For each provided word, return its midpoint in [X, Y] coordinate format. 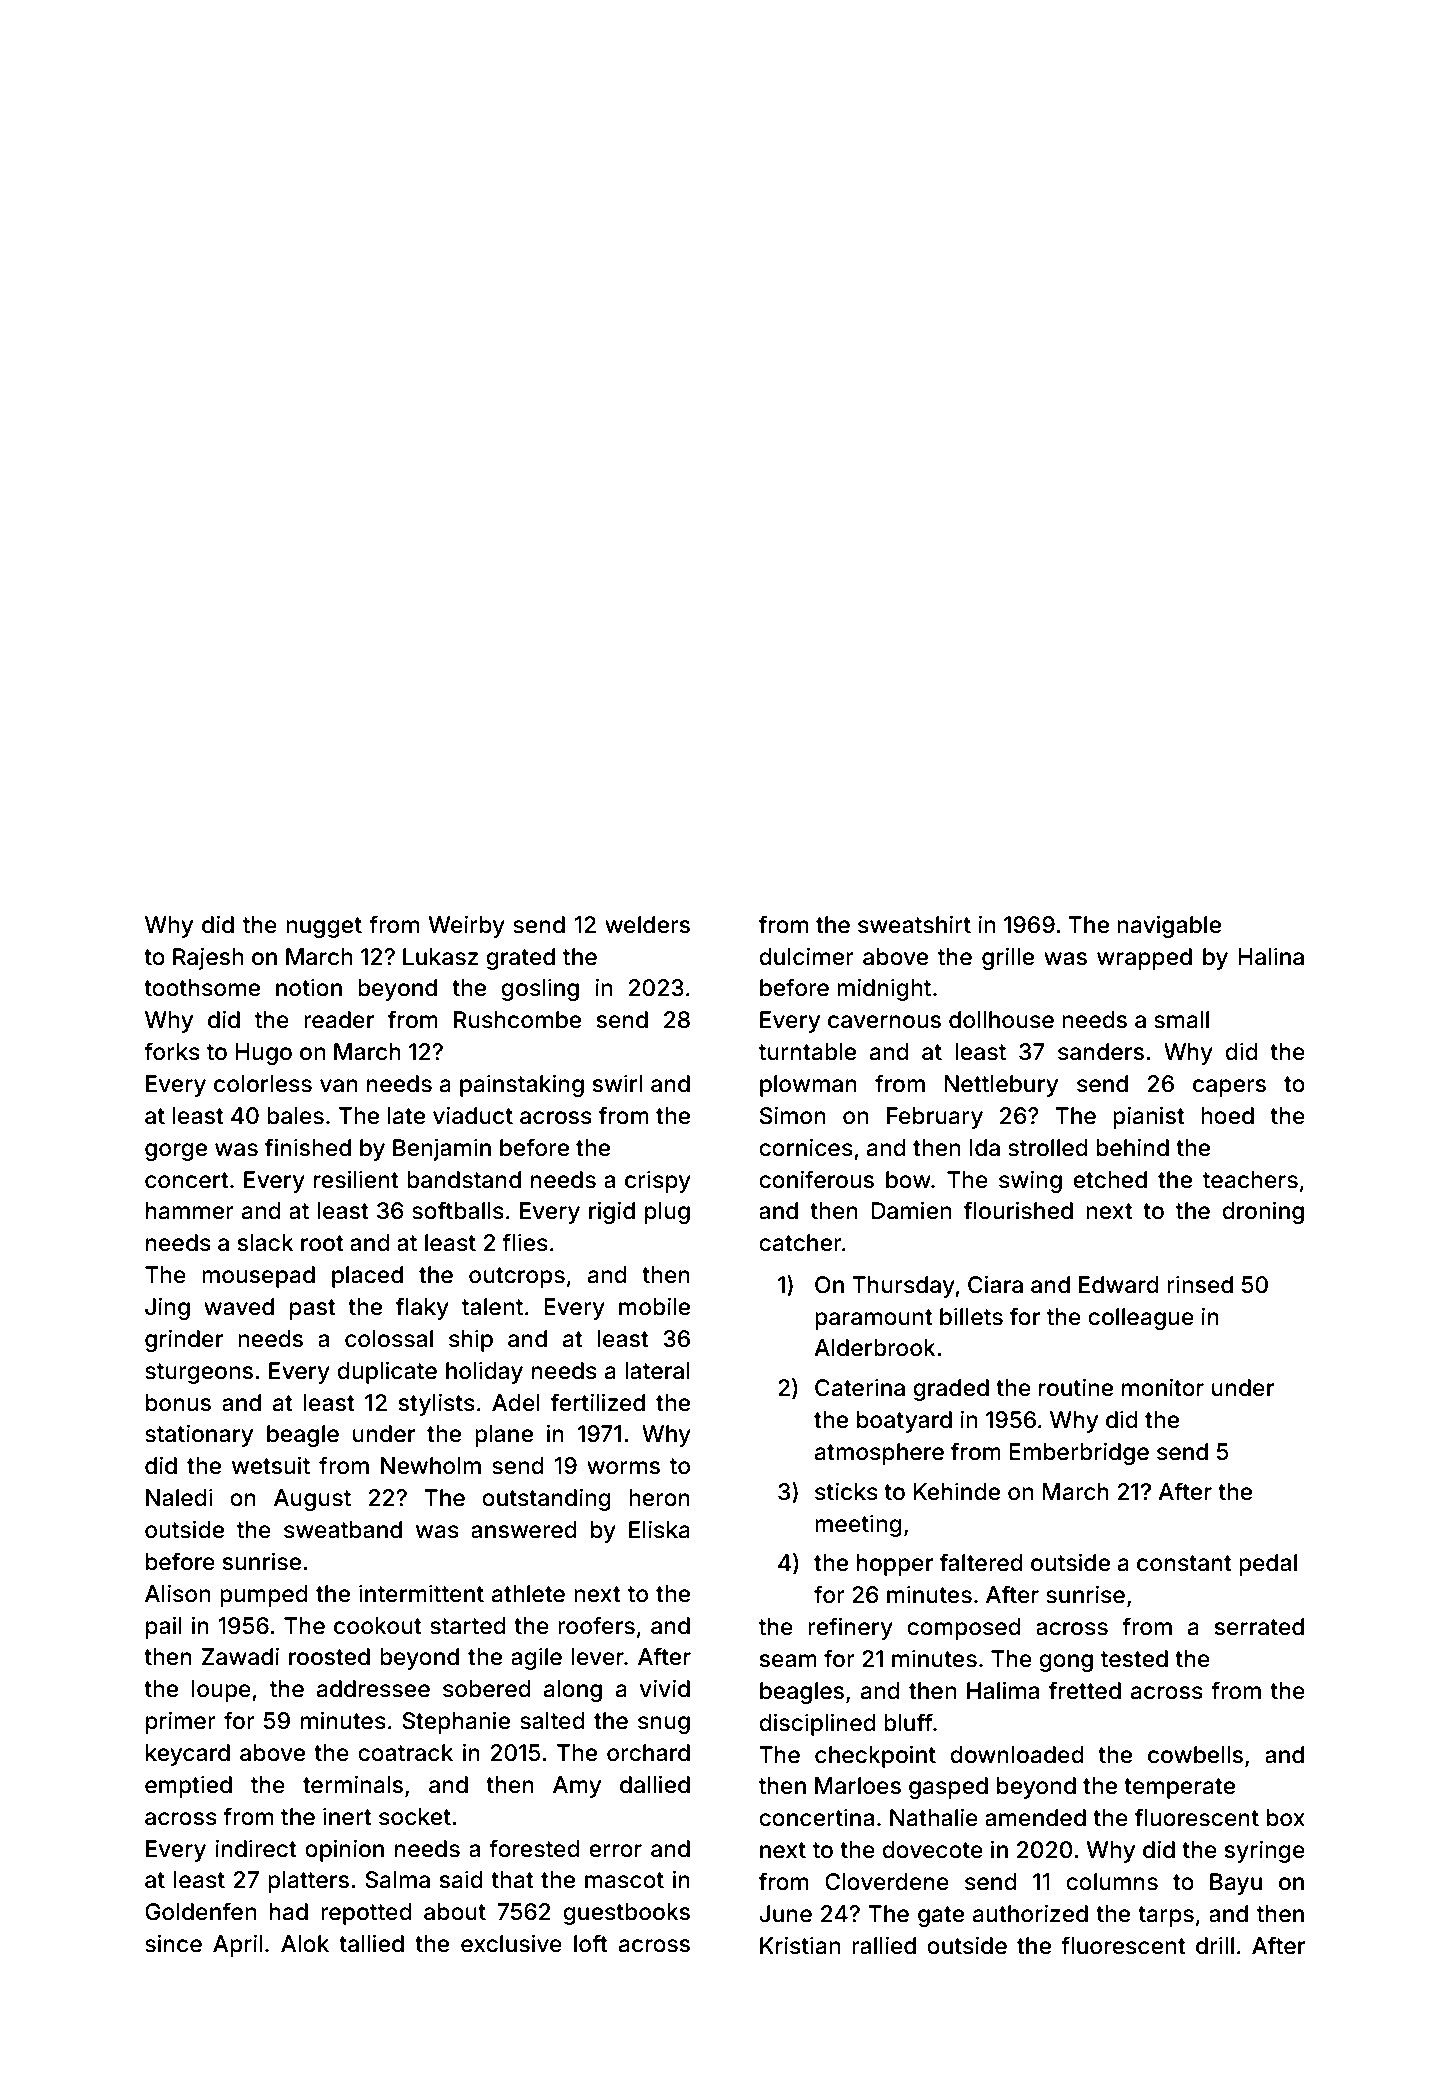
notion [309, 987]
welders [647, 925]
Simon [793, 1115]
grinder [184, 1340]
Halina [1271, 956]
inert [347, 1816]
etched [1110, 1180]
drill [1215, 1945]
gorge [176, 1152]
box [1286, 1818]
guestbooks [626, 1914]
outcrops [517, 1277]
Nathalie [934, 1817]
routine [1076, 1387]
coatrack [405, 1753]
